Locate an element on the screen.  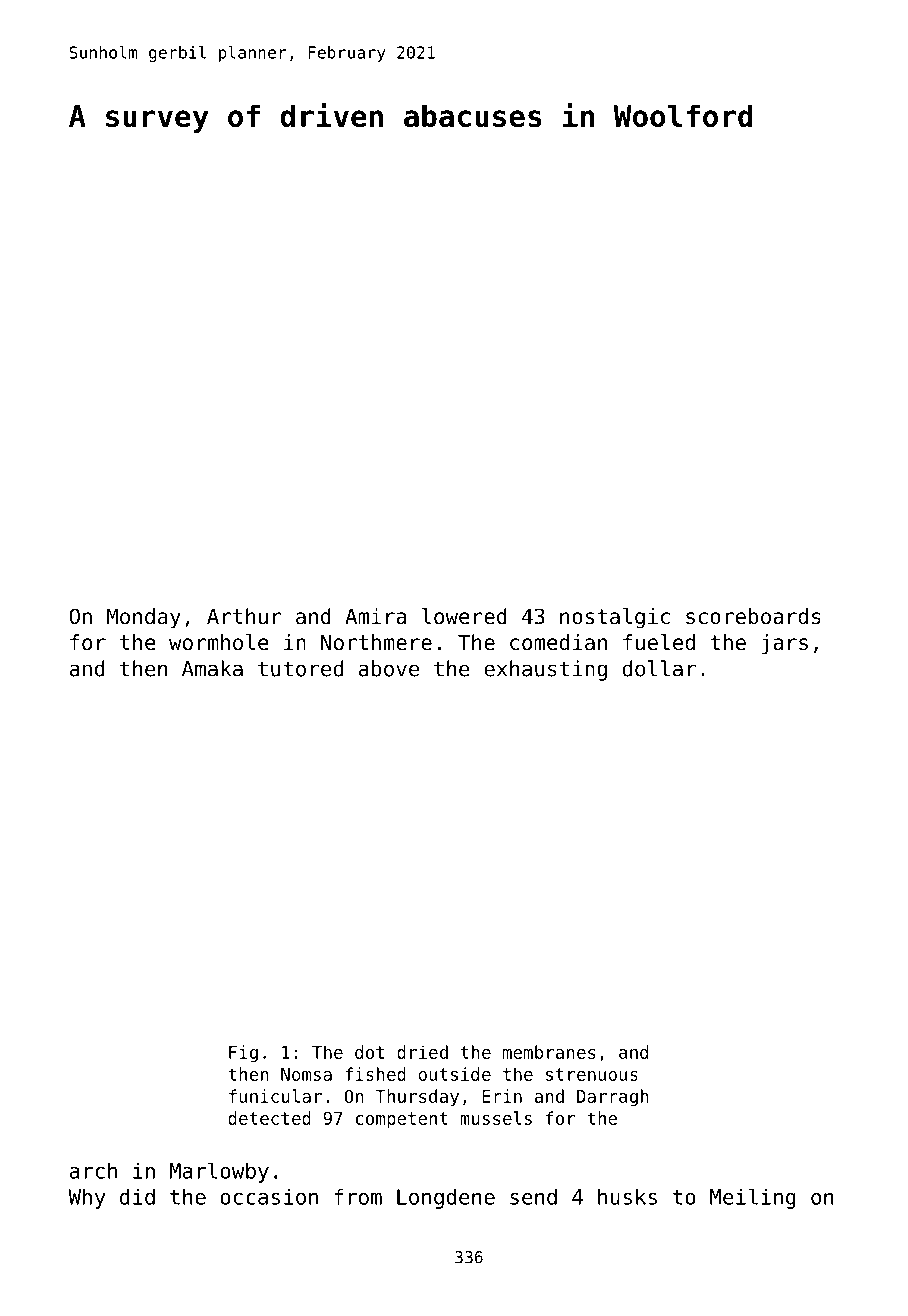
dot is located at coordinates (369, 1052).
